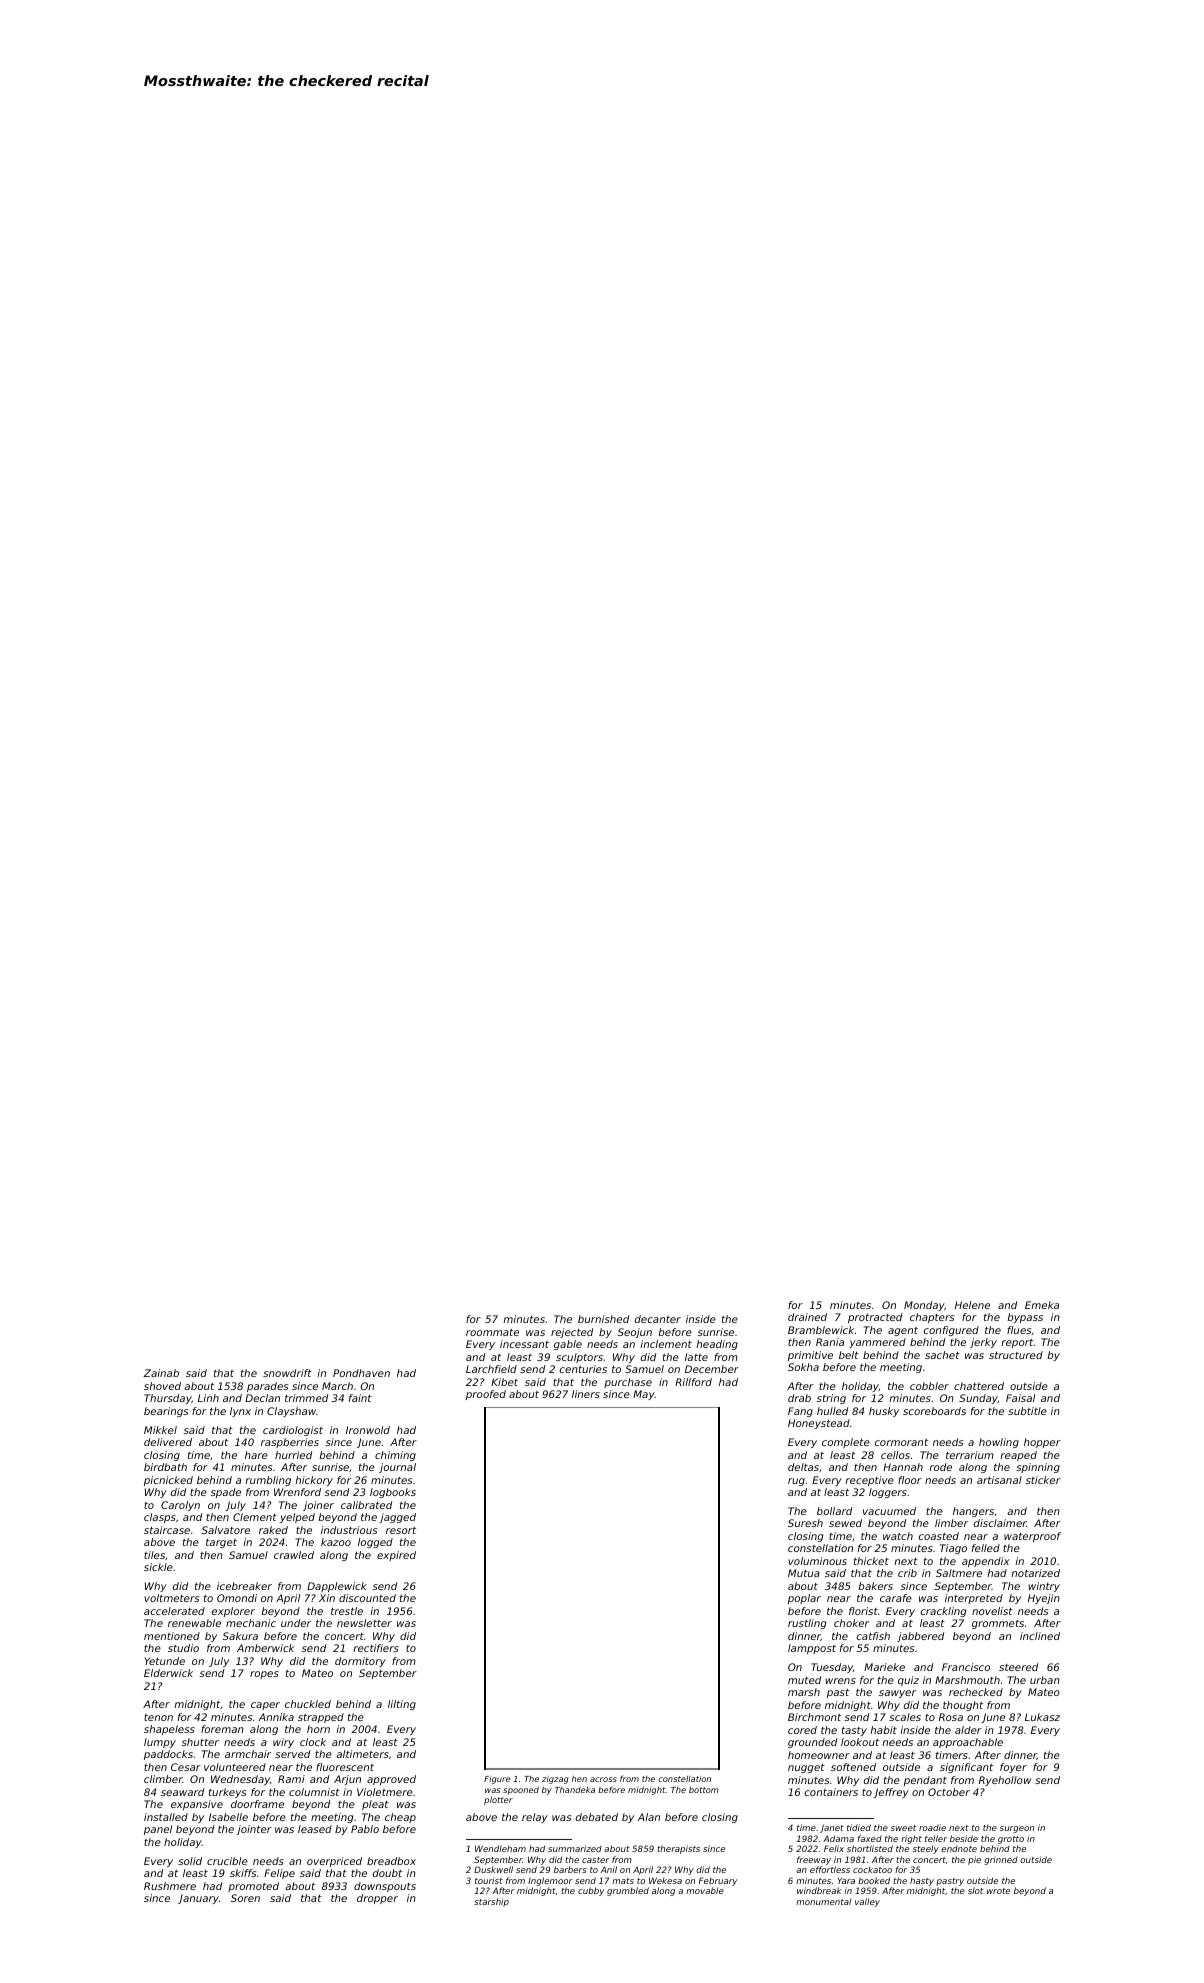 The width and height of the page is (1204, 1983). I want to click on spade, so click(225, 1493).
